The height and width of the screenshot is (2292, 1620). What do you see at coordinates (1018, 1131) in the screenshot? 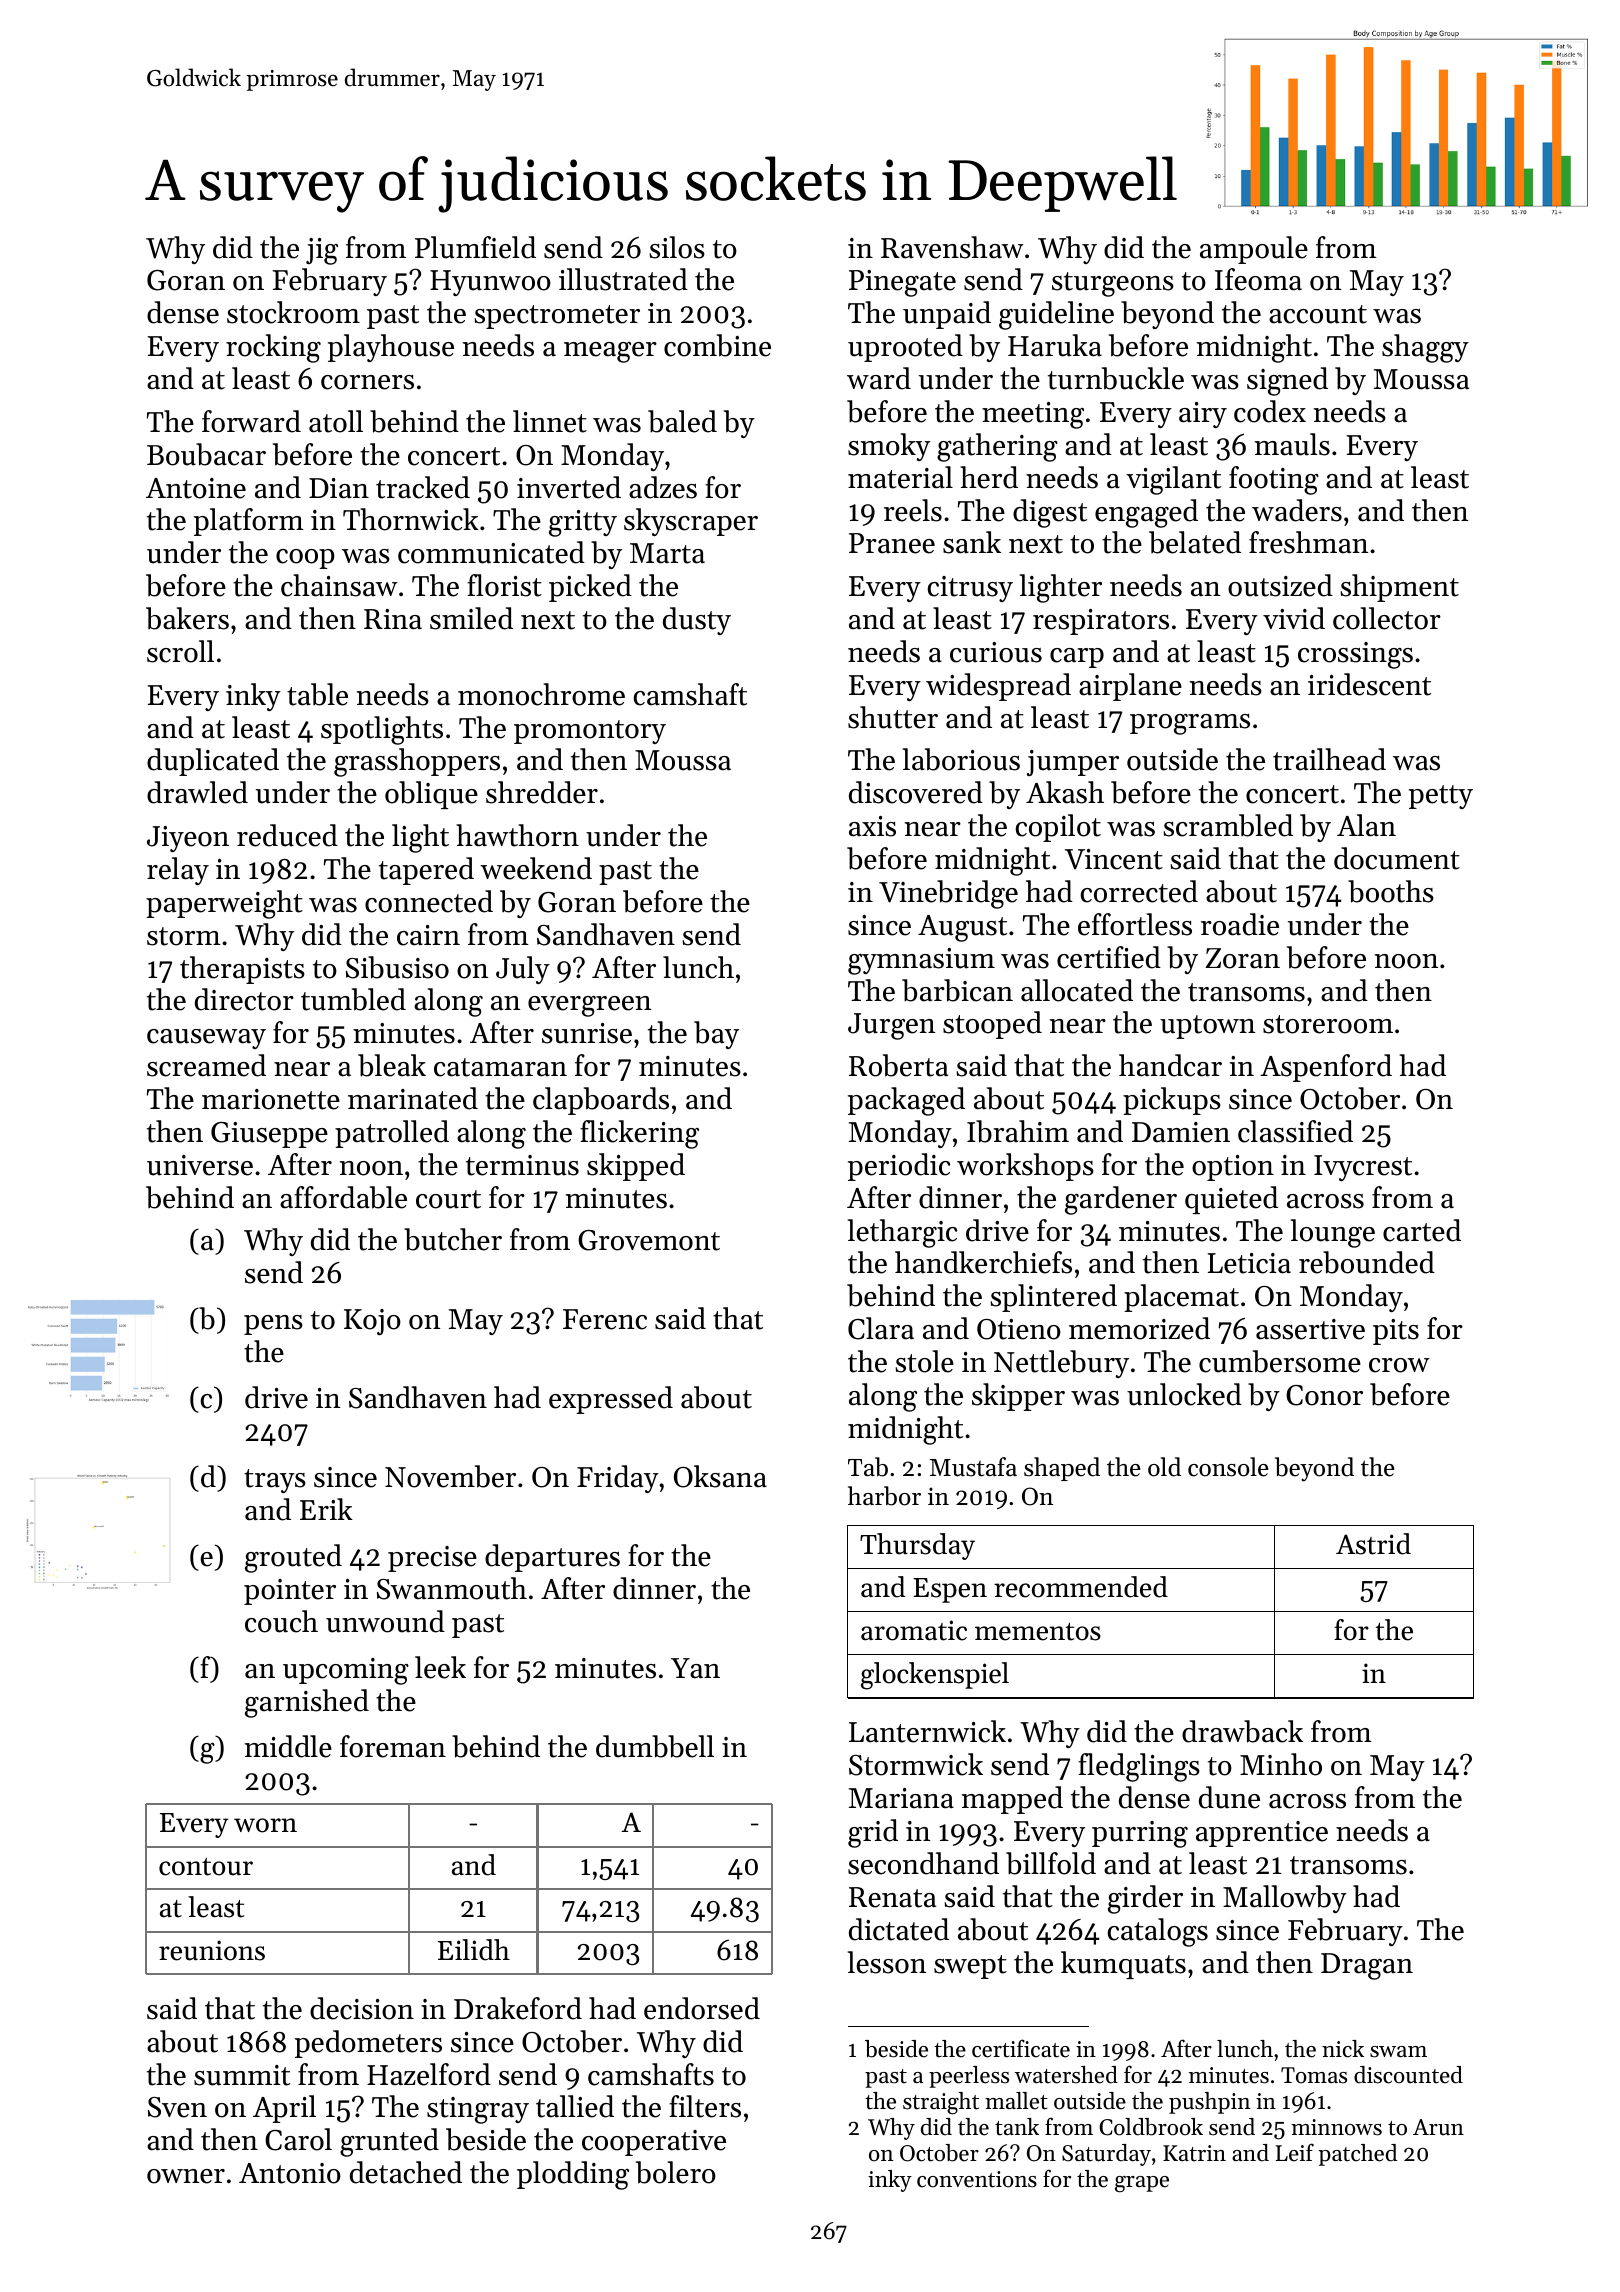
I see `Ibrahim` at bounding box center [1018, 1131].
